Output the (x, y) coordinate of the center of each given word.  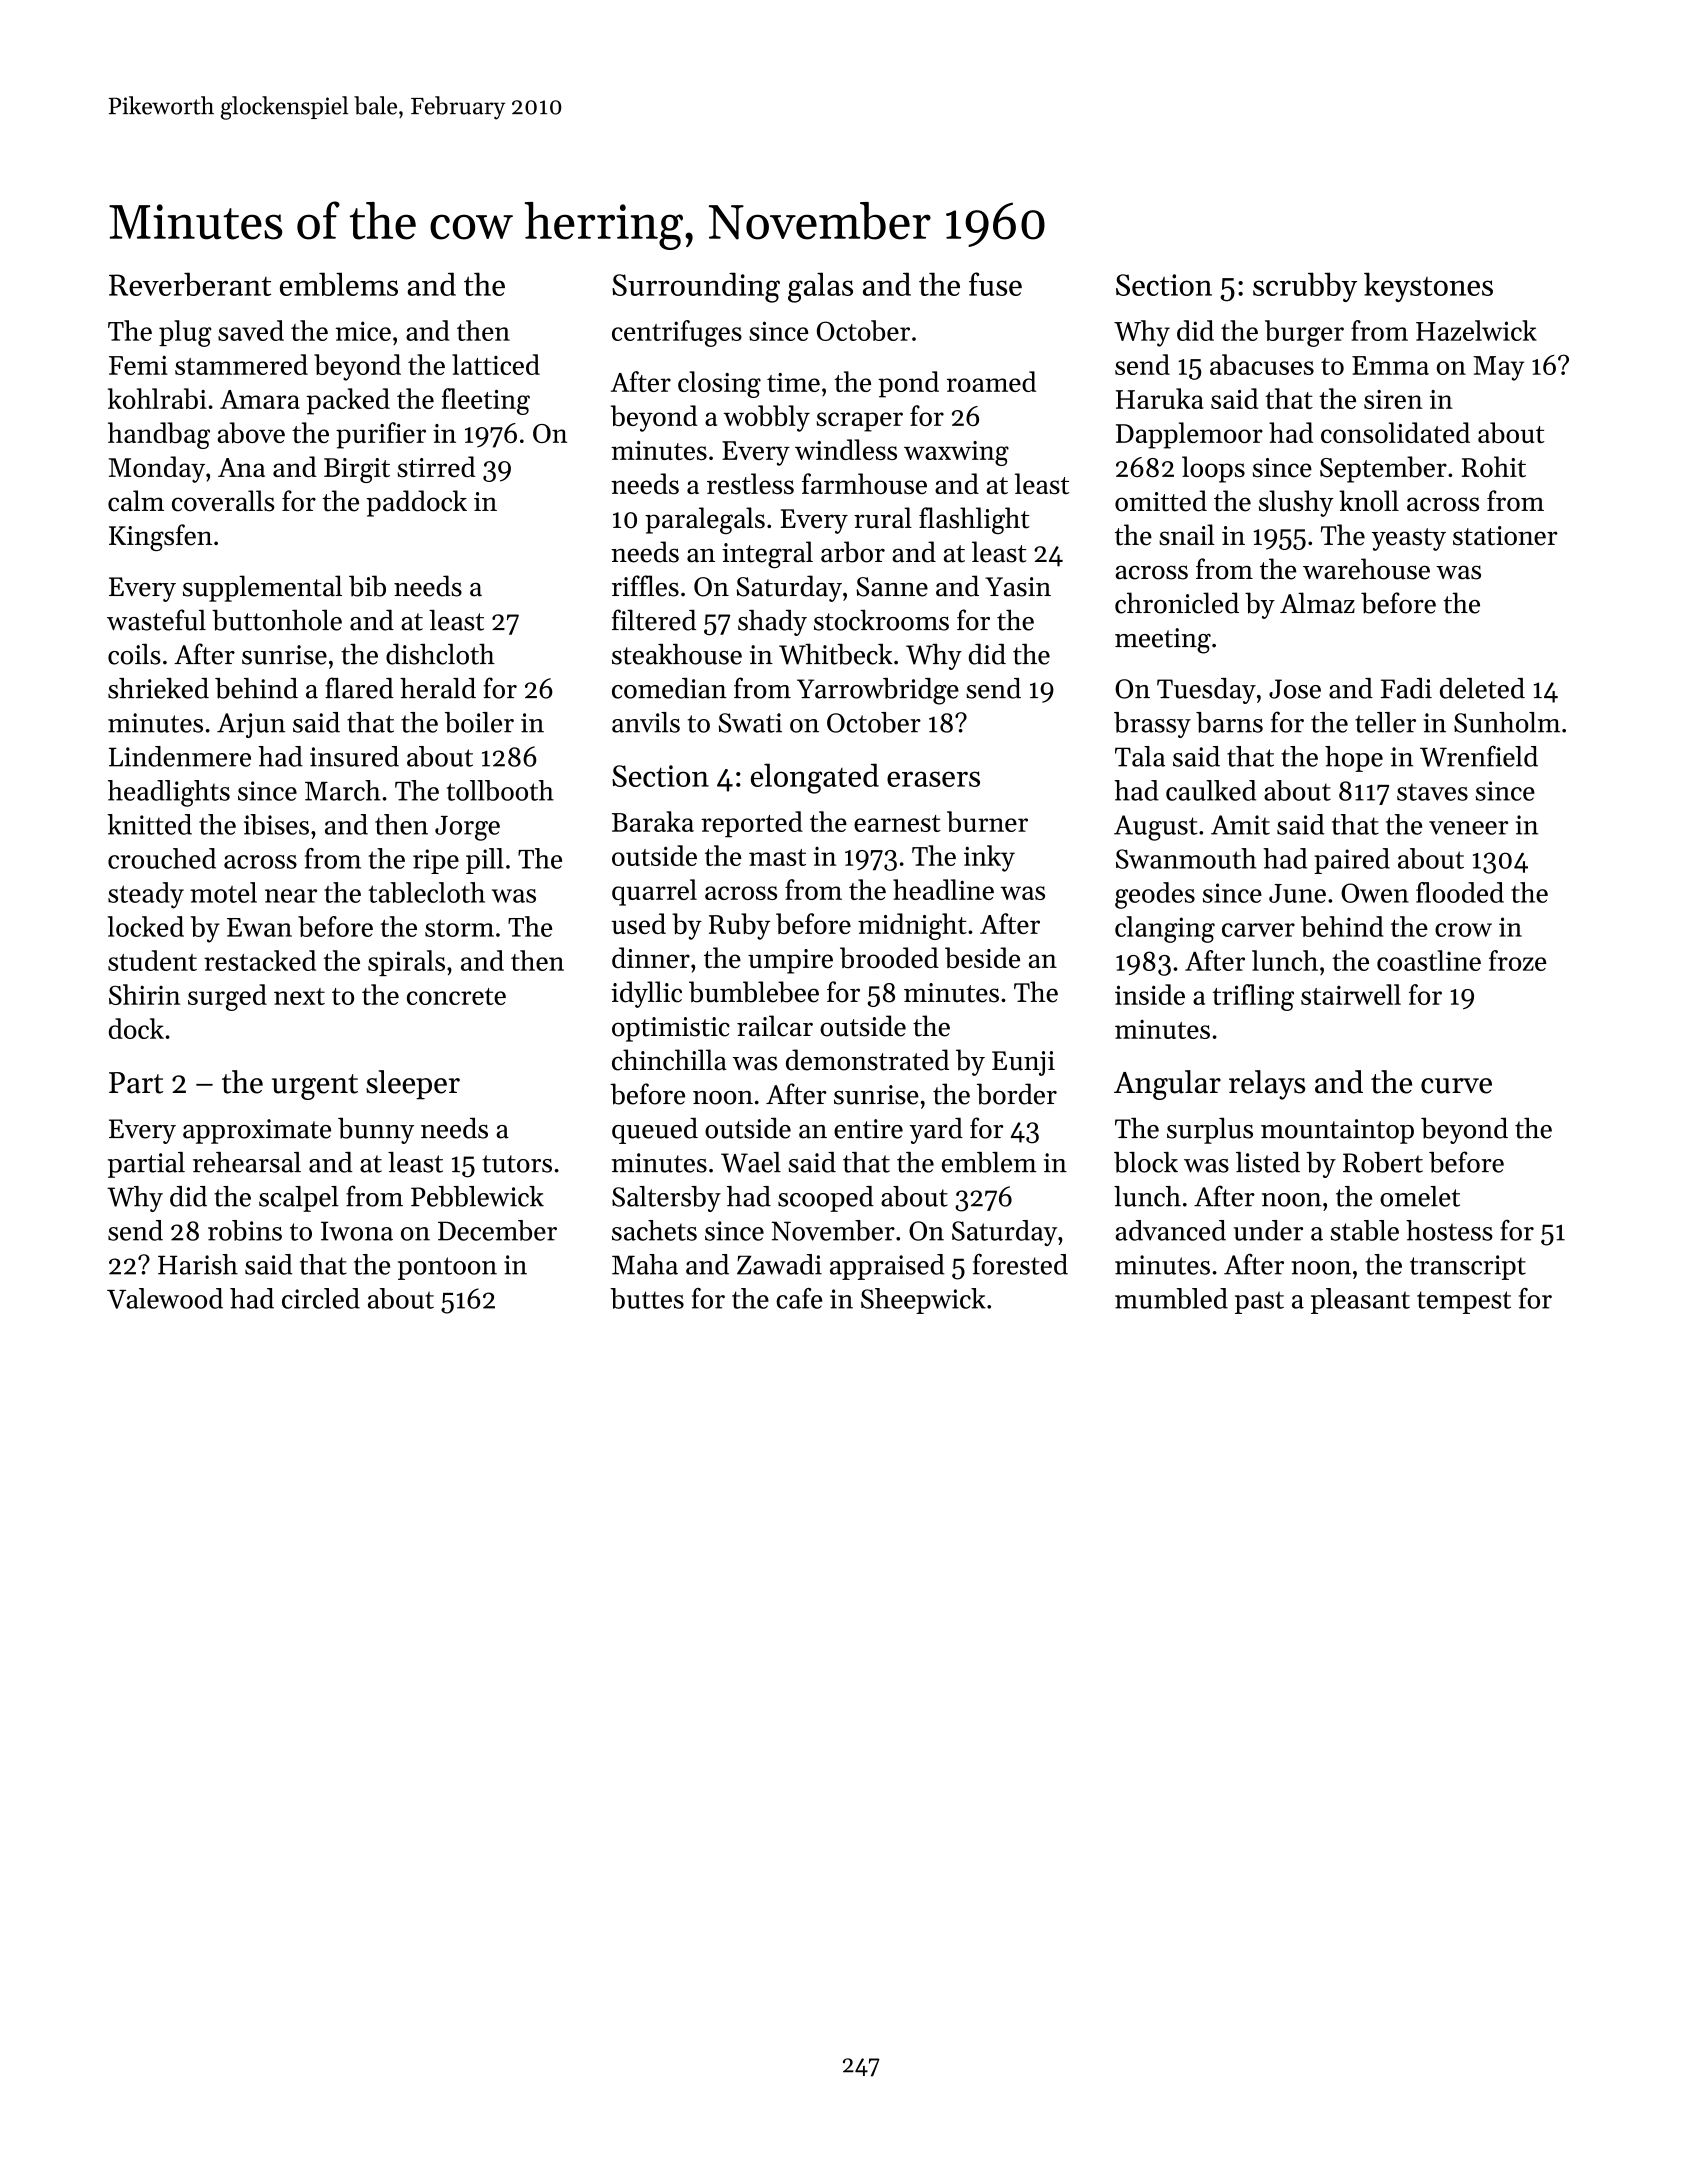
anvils (646, 722)
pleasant (1360, 1301)
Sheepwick (923, 1301)
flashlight (974, 520)
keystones (1428, 287)
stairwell (1351, 994)
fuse (995, 284)
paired (1352, 861)
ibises (276, 824)
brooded (889, 957)
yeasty (1409, 539)
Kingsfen (160, 537)
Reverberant (190, 284)
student (152, 960)
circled (321, 1298)
